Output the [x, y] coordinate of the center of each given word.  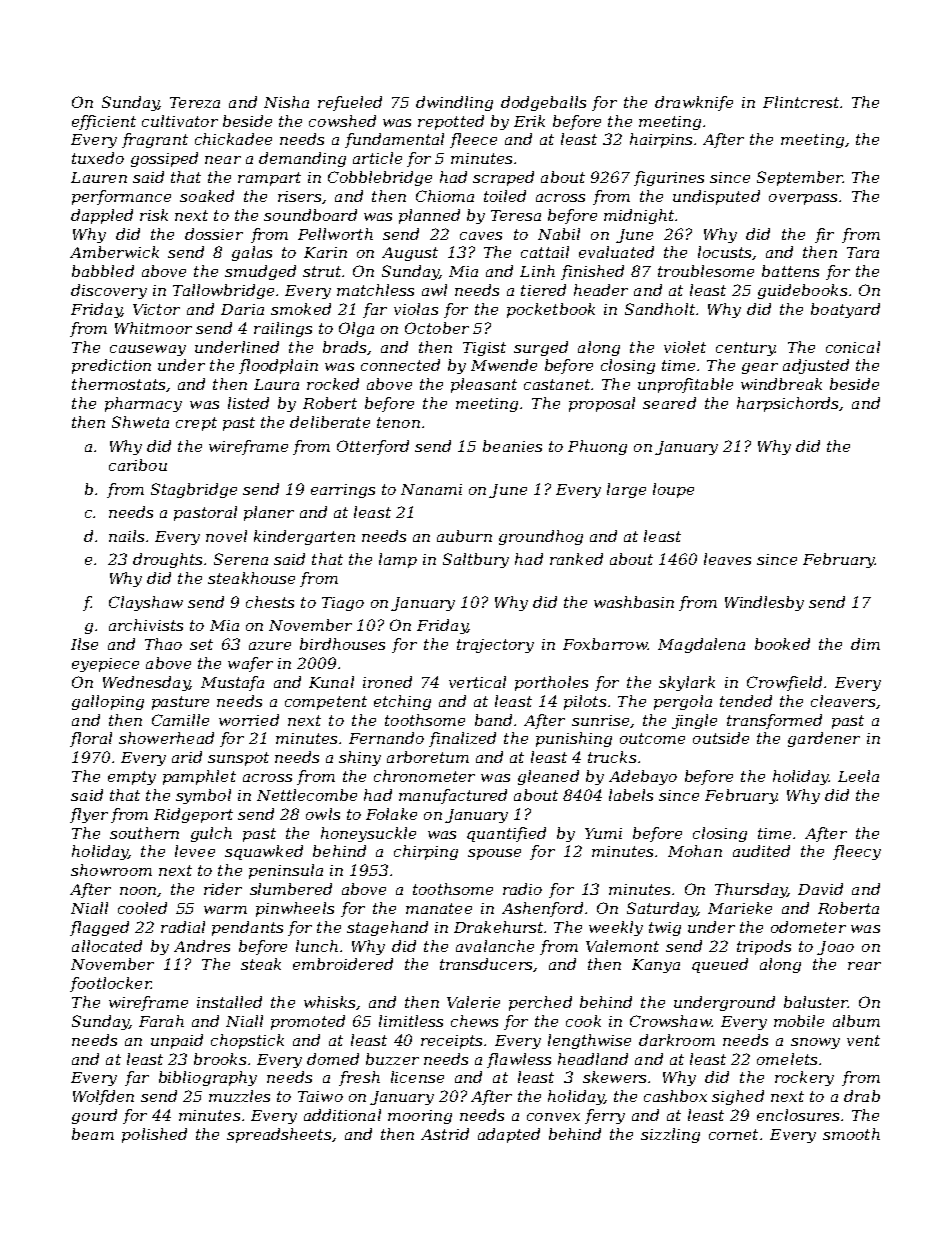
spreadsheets [279, 1135]
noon [138, 891]
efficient [104, 122]
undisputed [716, 197]
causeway [148, 350]
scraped [503, 178]
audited [761, 851]
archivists [146, 625]
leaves [727, 559]
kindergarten [304, 537]
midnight [639, 216]
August [410, 254]
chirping [426, 852]
